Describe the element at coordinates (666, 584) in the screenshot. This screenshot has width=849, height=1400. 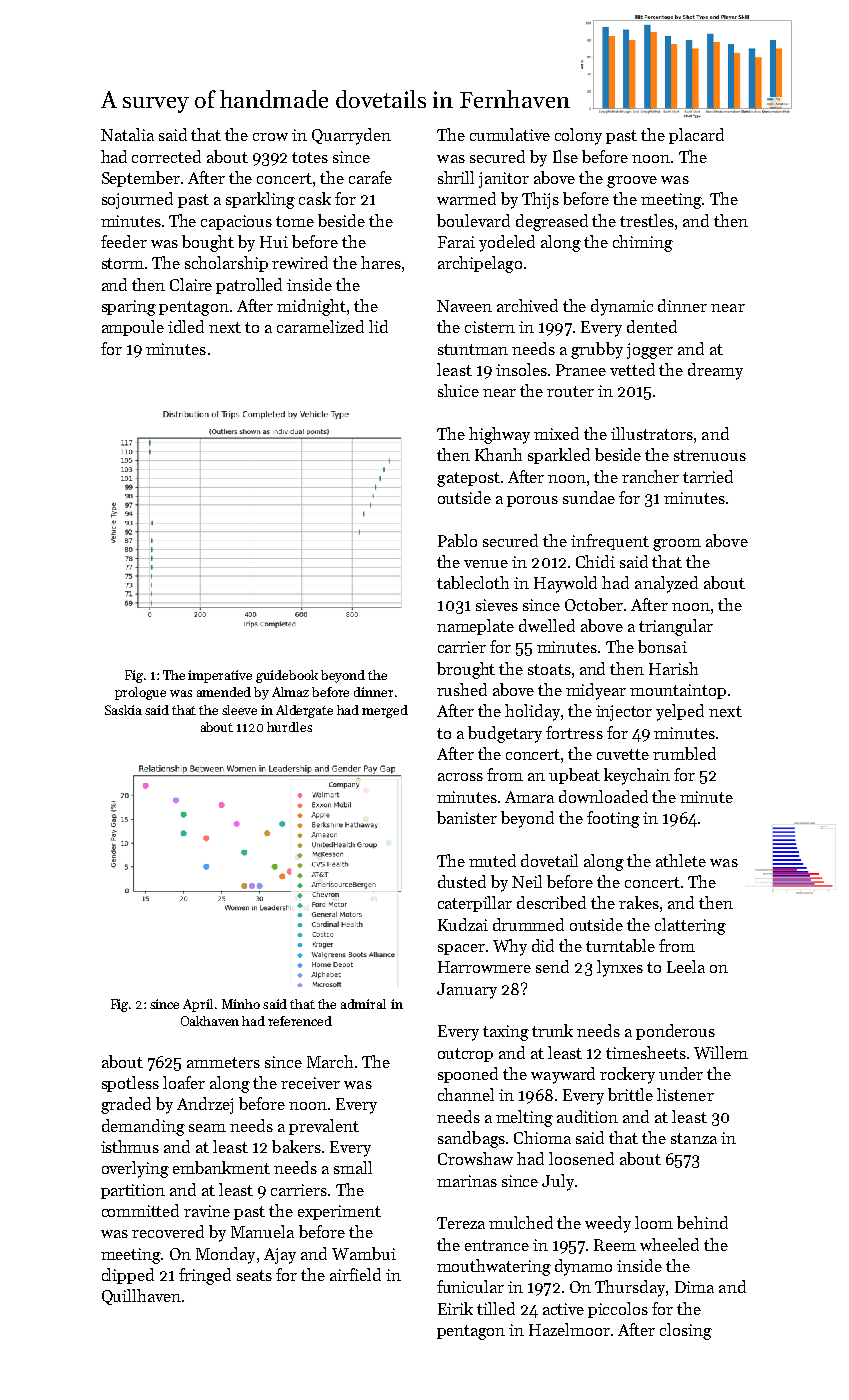
I see `analyzed` at that location.
